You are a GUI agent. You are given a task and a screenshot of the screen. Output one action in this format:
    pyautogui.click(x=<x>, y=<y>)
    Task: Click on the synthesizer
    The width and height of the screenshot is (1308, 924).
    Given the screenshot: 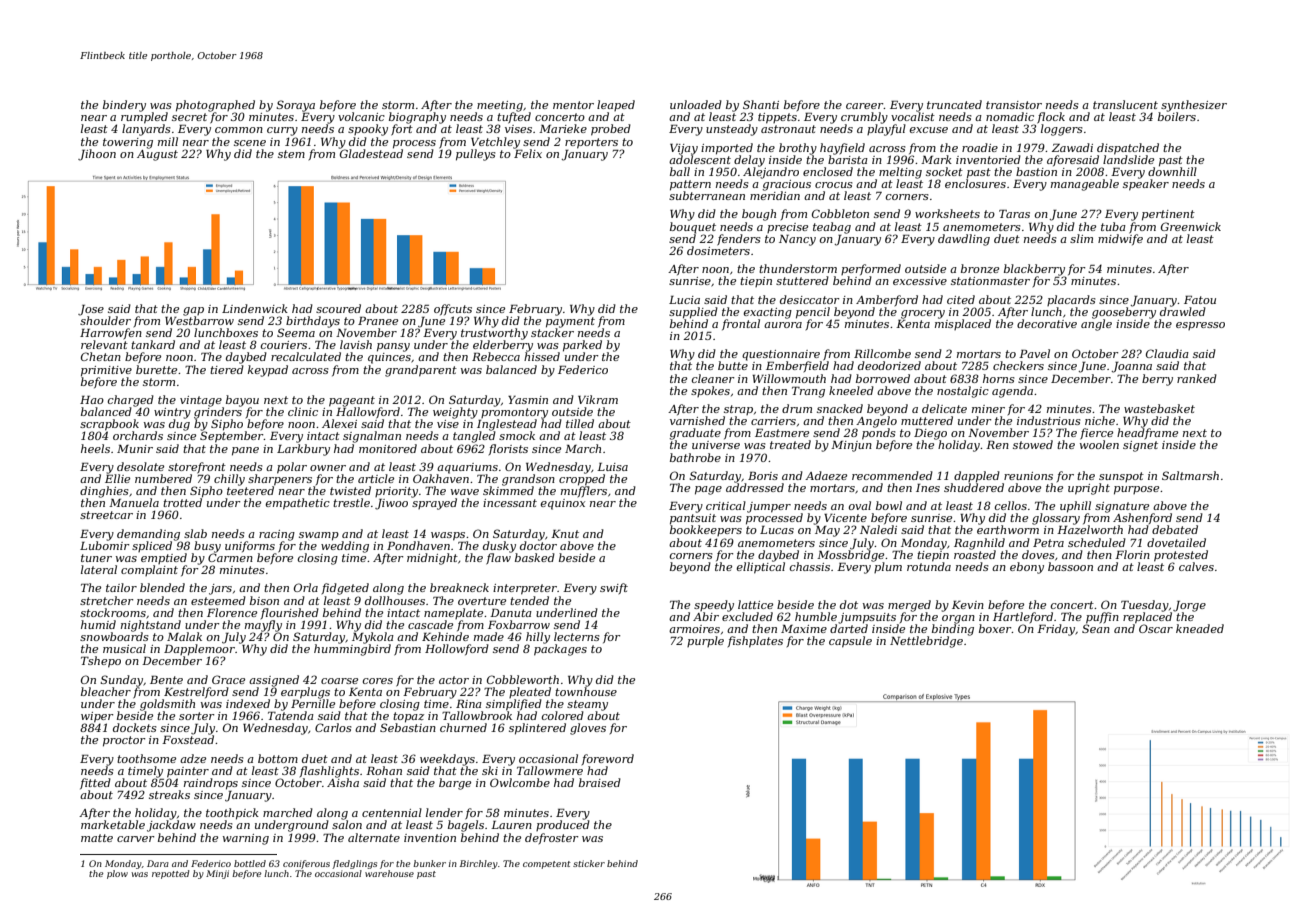 What is the action you would take?
    pyautogui.click(x=1194, y=106)
